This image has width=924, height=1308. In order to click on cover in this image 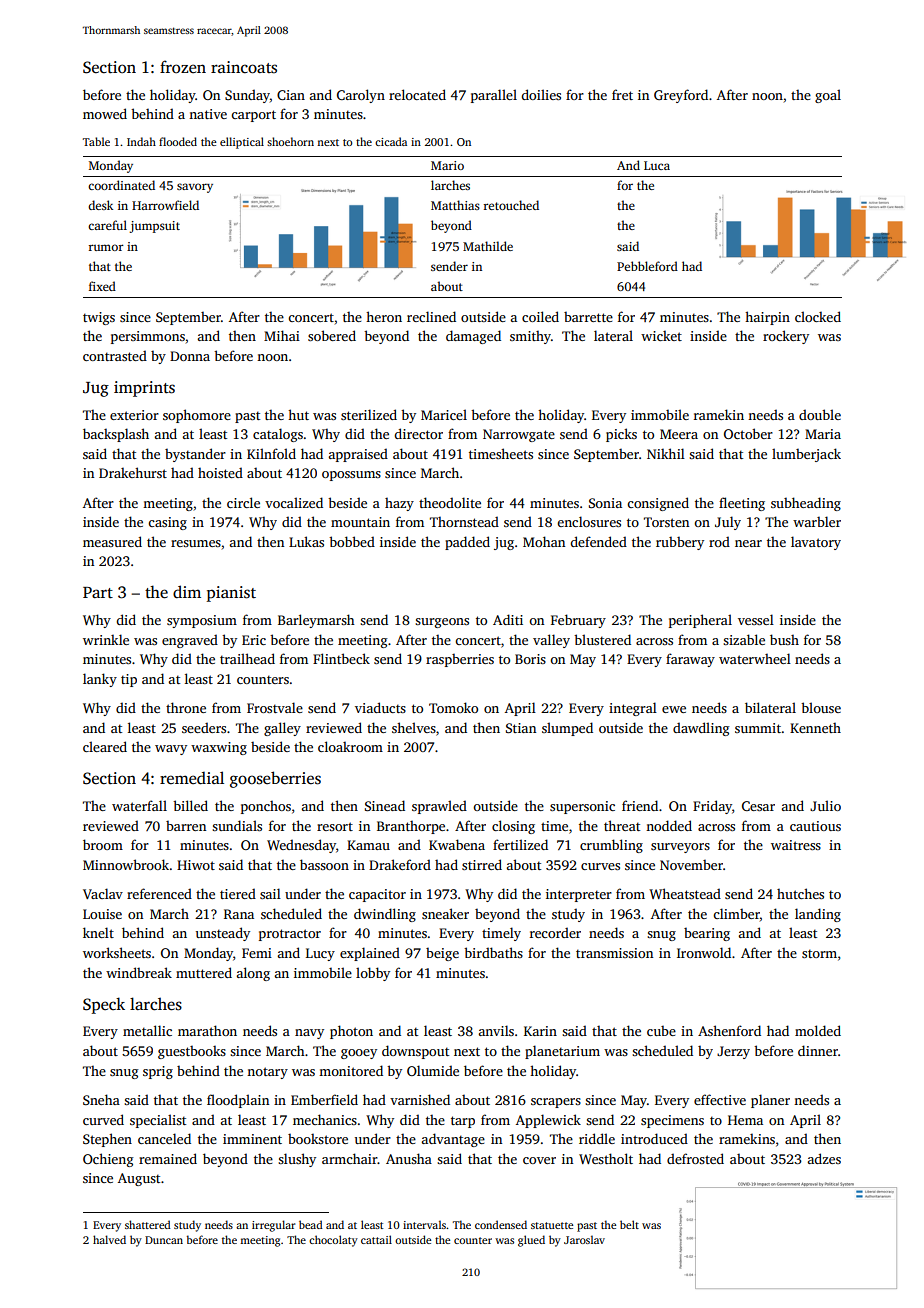, I will do `click(539, 1160)`.
